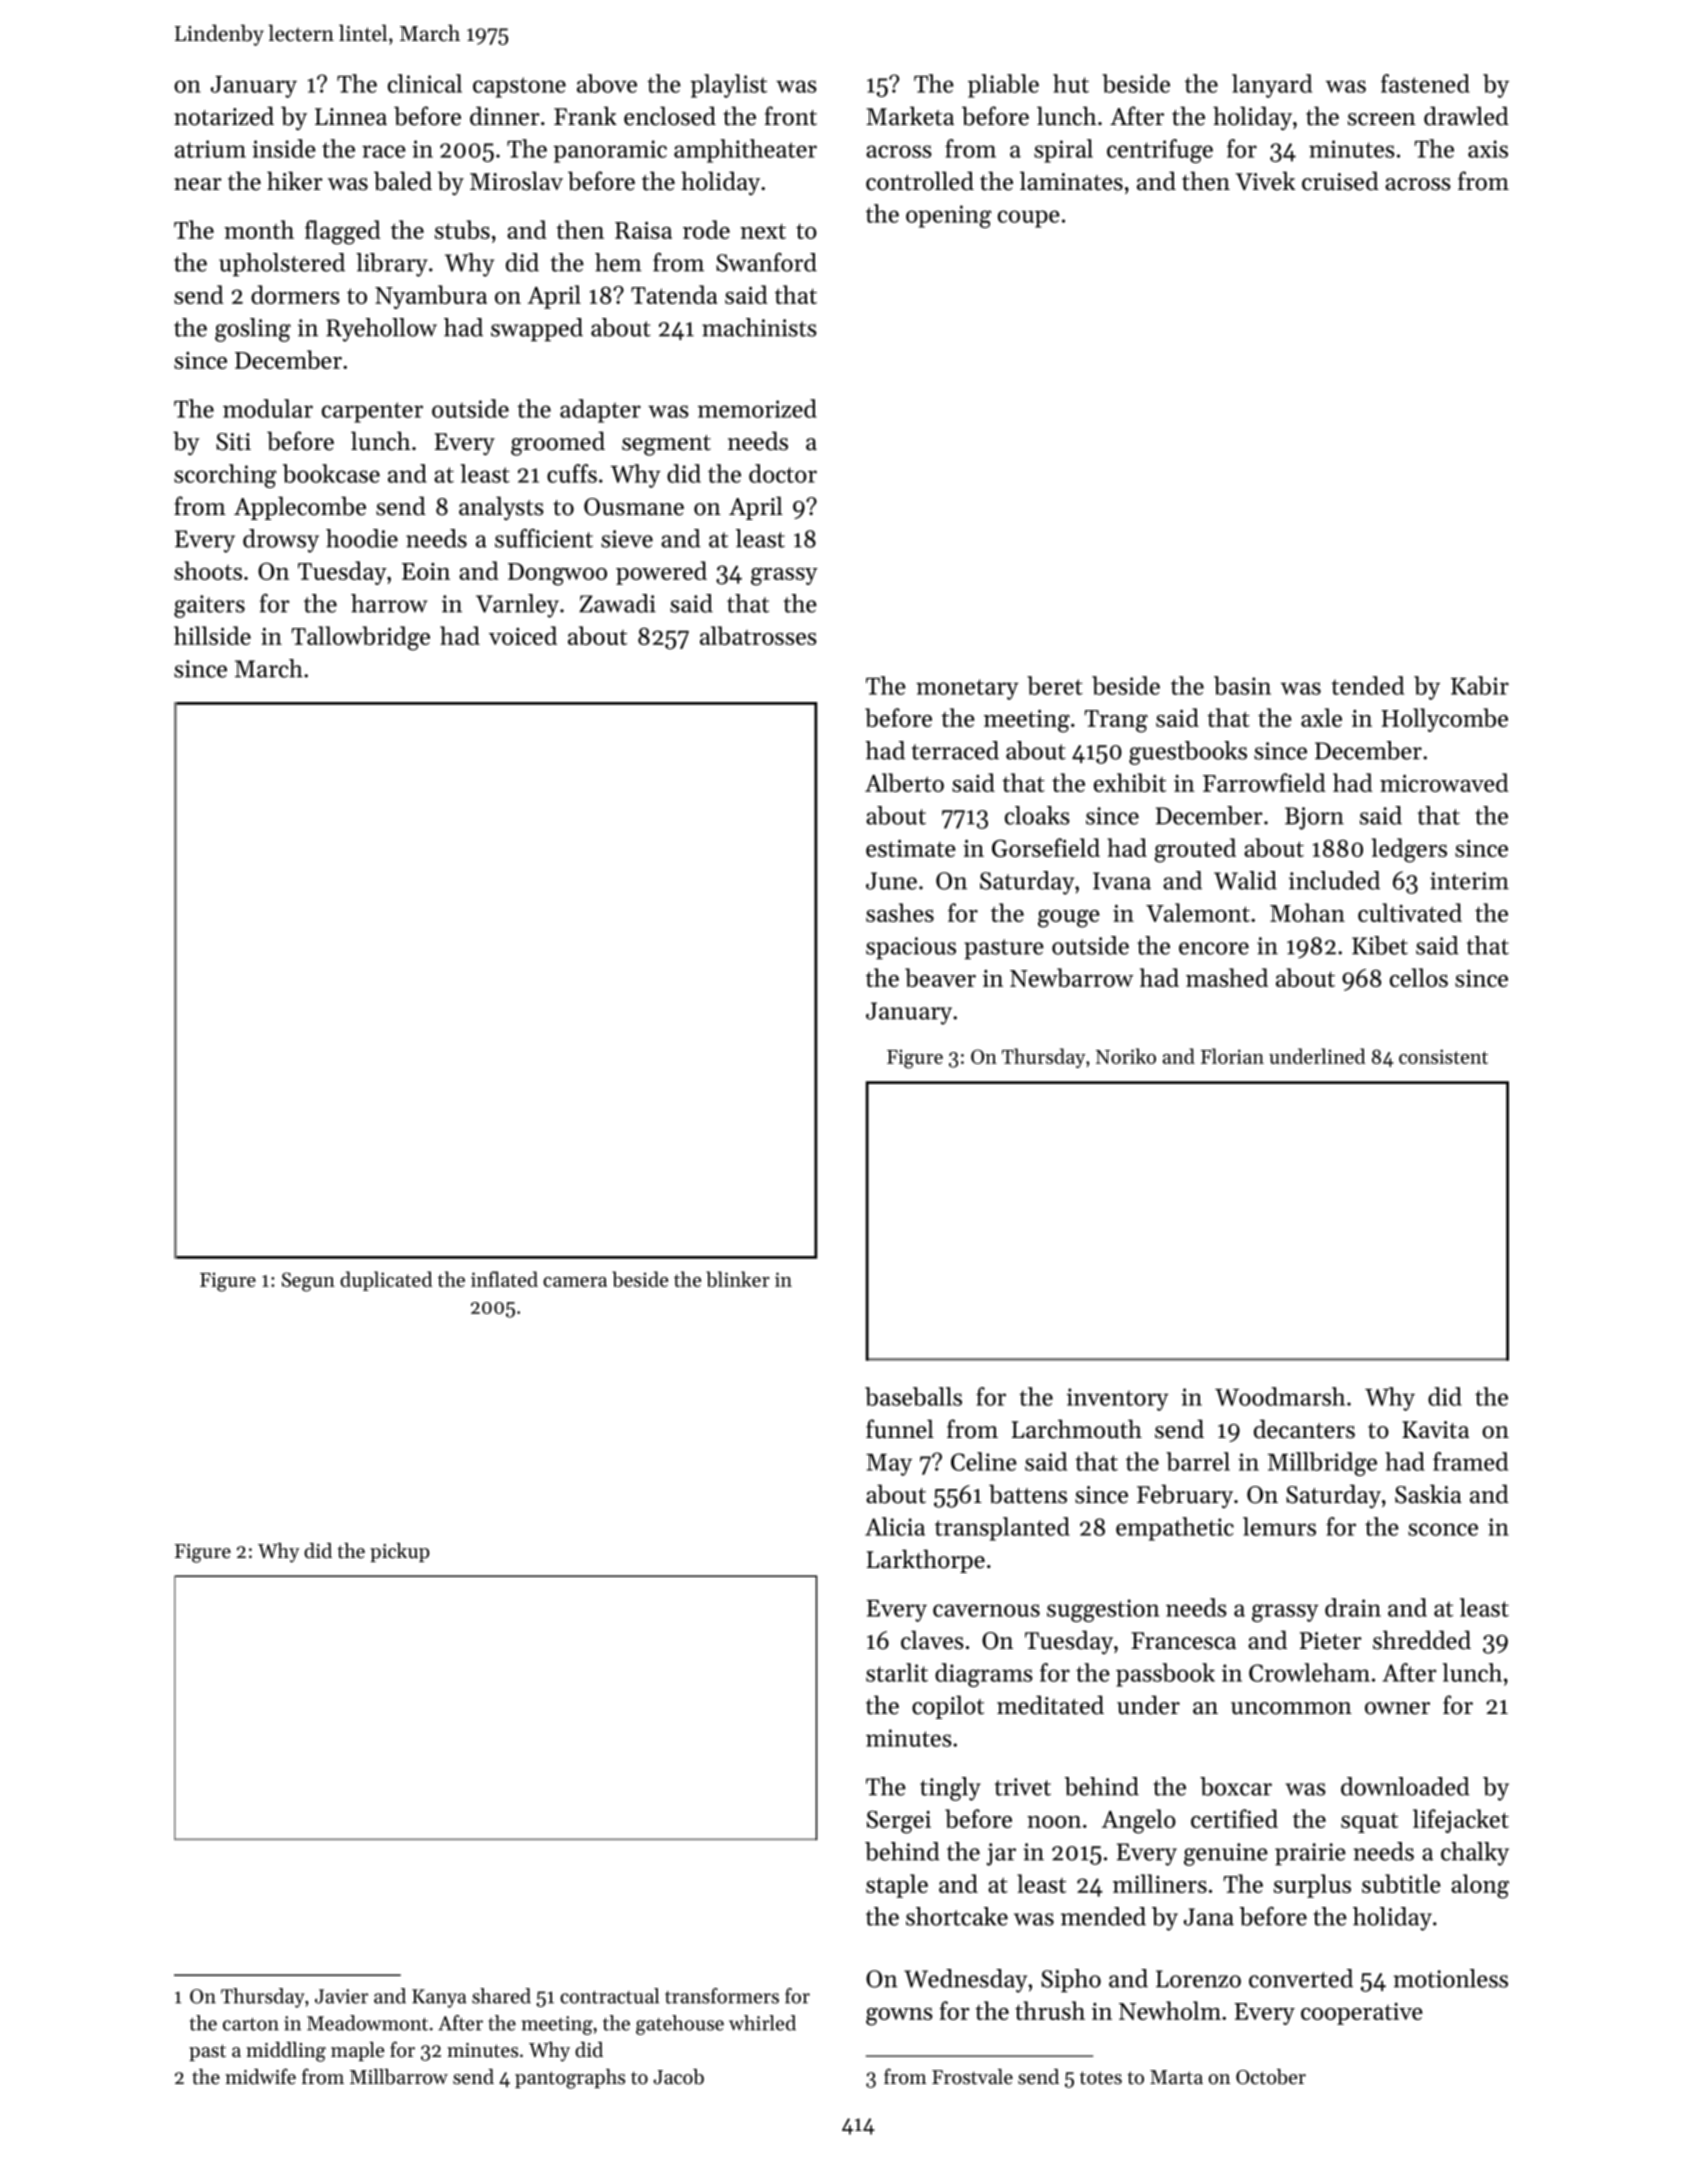  I want to click on pickup, so click(399, 1552).
